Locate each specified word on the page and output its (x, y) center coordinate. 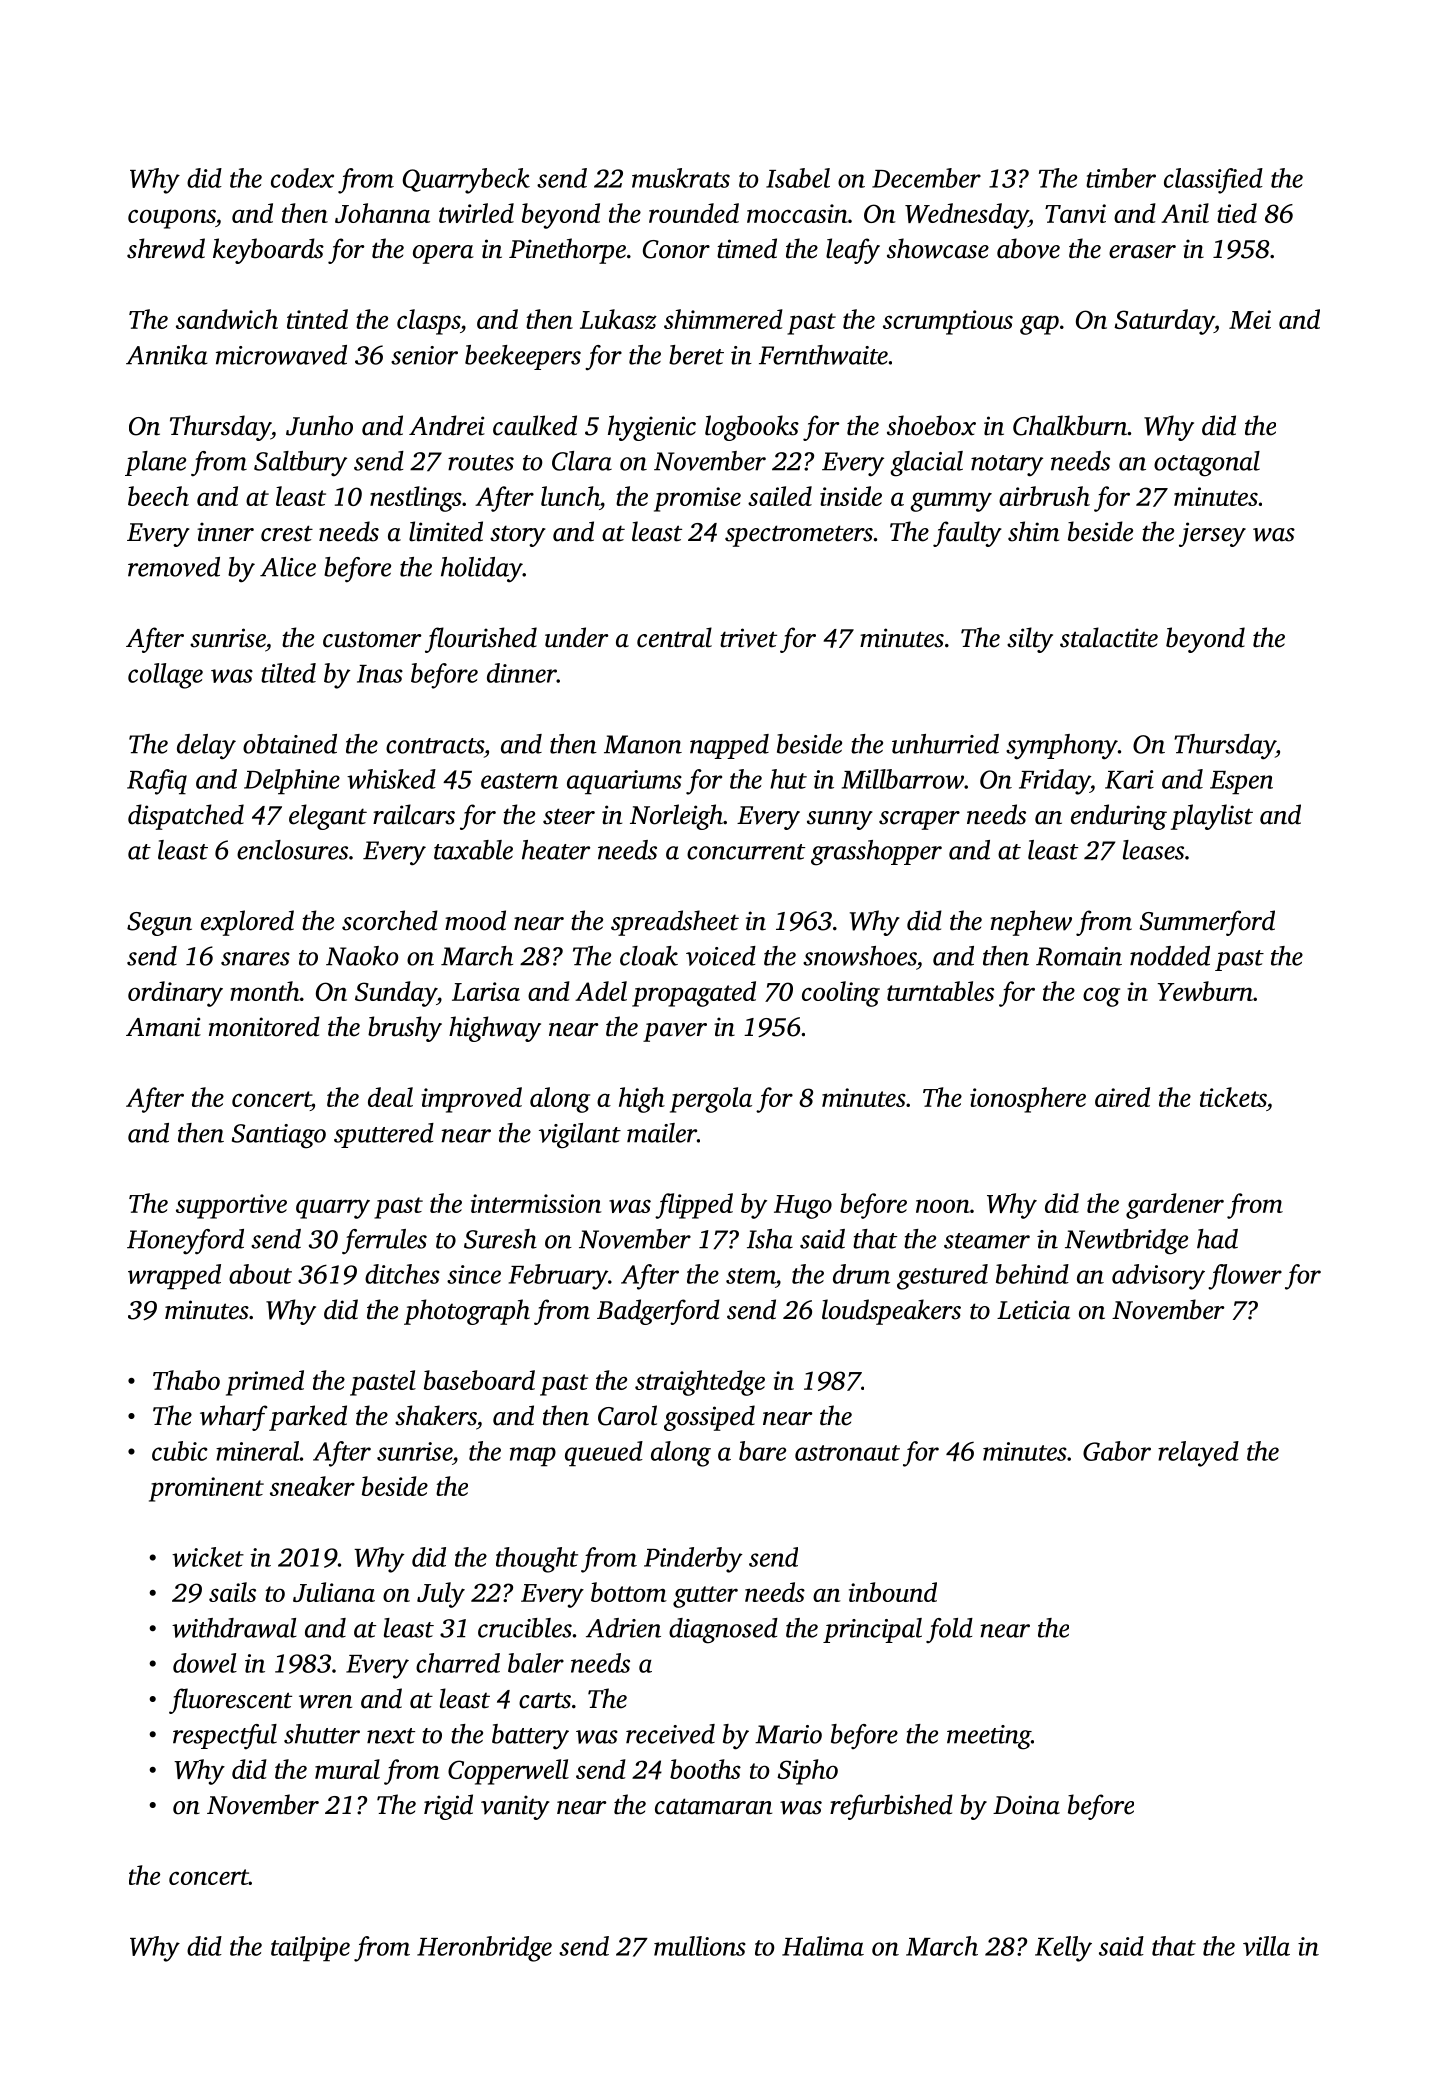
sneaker (312, 1486)
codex (302, 178)
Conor (676, 249)
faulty (967, 534)
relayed (1198, 1454)
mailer (662, 1133)
